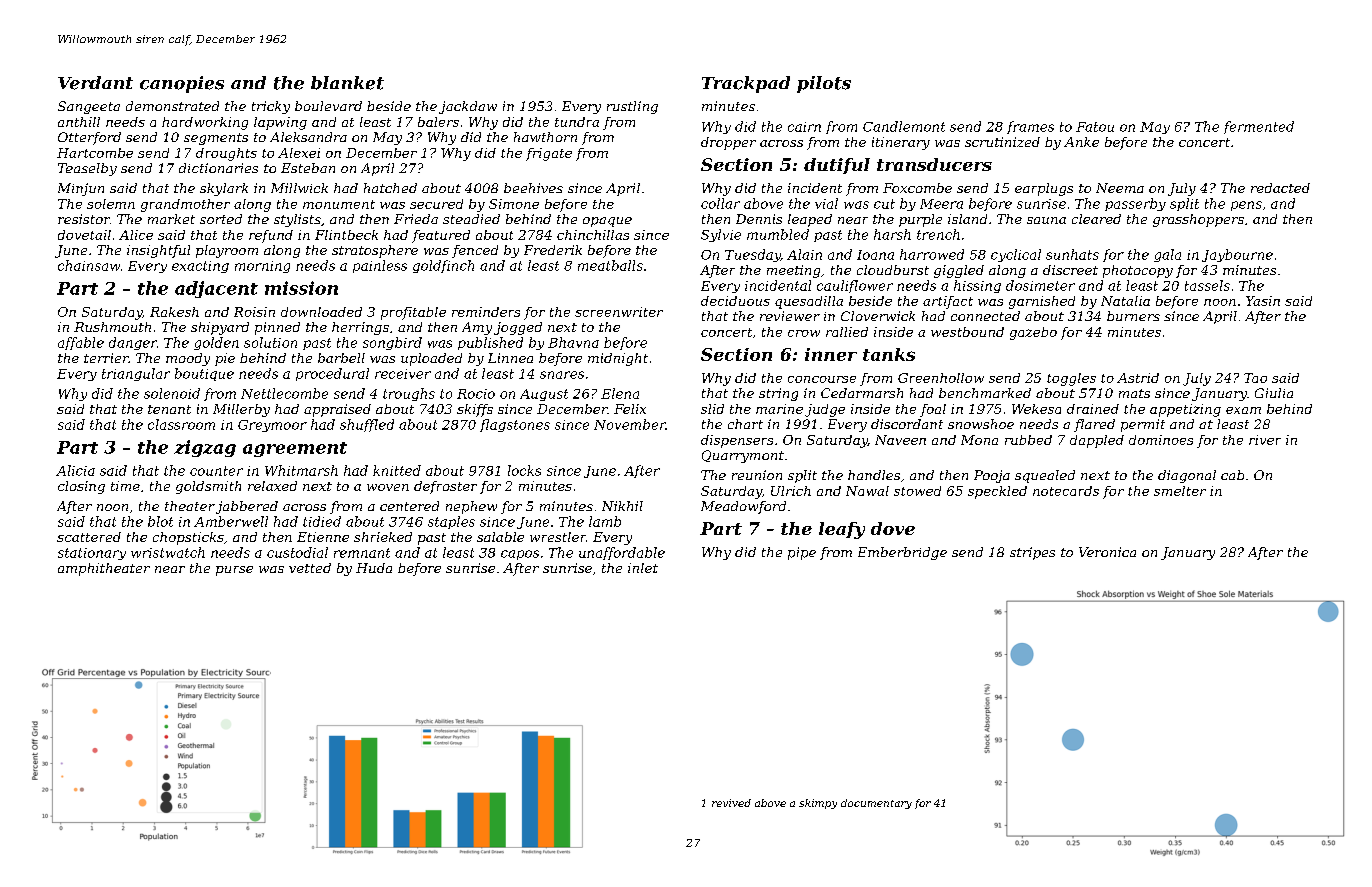 This image has width=1372, height=887. What do you see at coordinates (1133, 316) in the image?
I see `burners` at bounding box center [1133, 316].
